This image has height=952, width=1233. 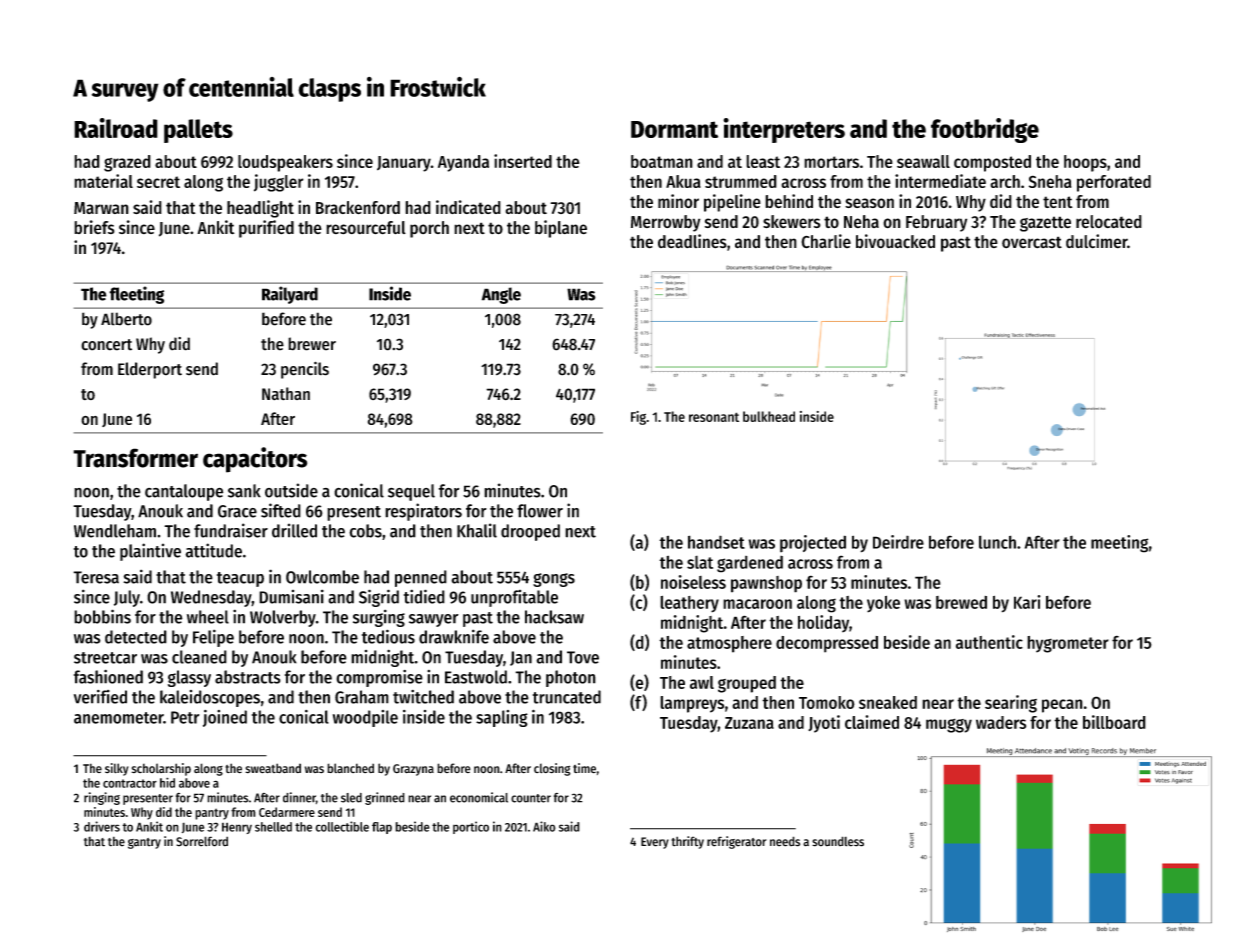 I want to click on hoops, so click(x=1085, y=163).
